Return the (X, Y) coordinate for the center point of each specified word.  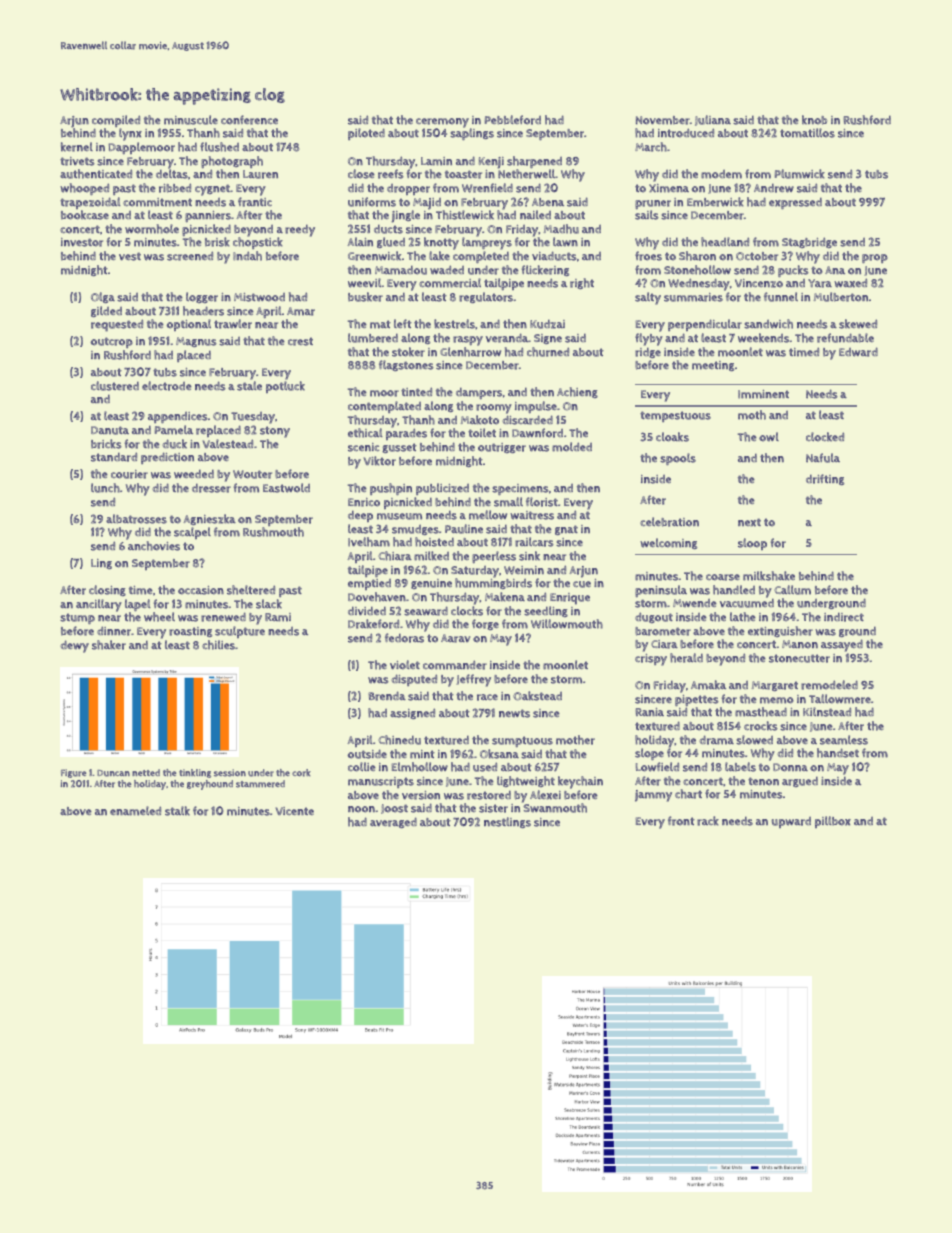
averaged (393, 822)
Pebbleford (513, 120)
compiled (116, 121)
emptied (369, 584)
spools (678, 459)
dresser (211, 488)
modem (721, 174)
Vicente (295, 811)
